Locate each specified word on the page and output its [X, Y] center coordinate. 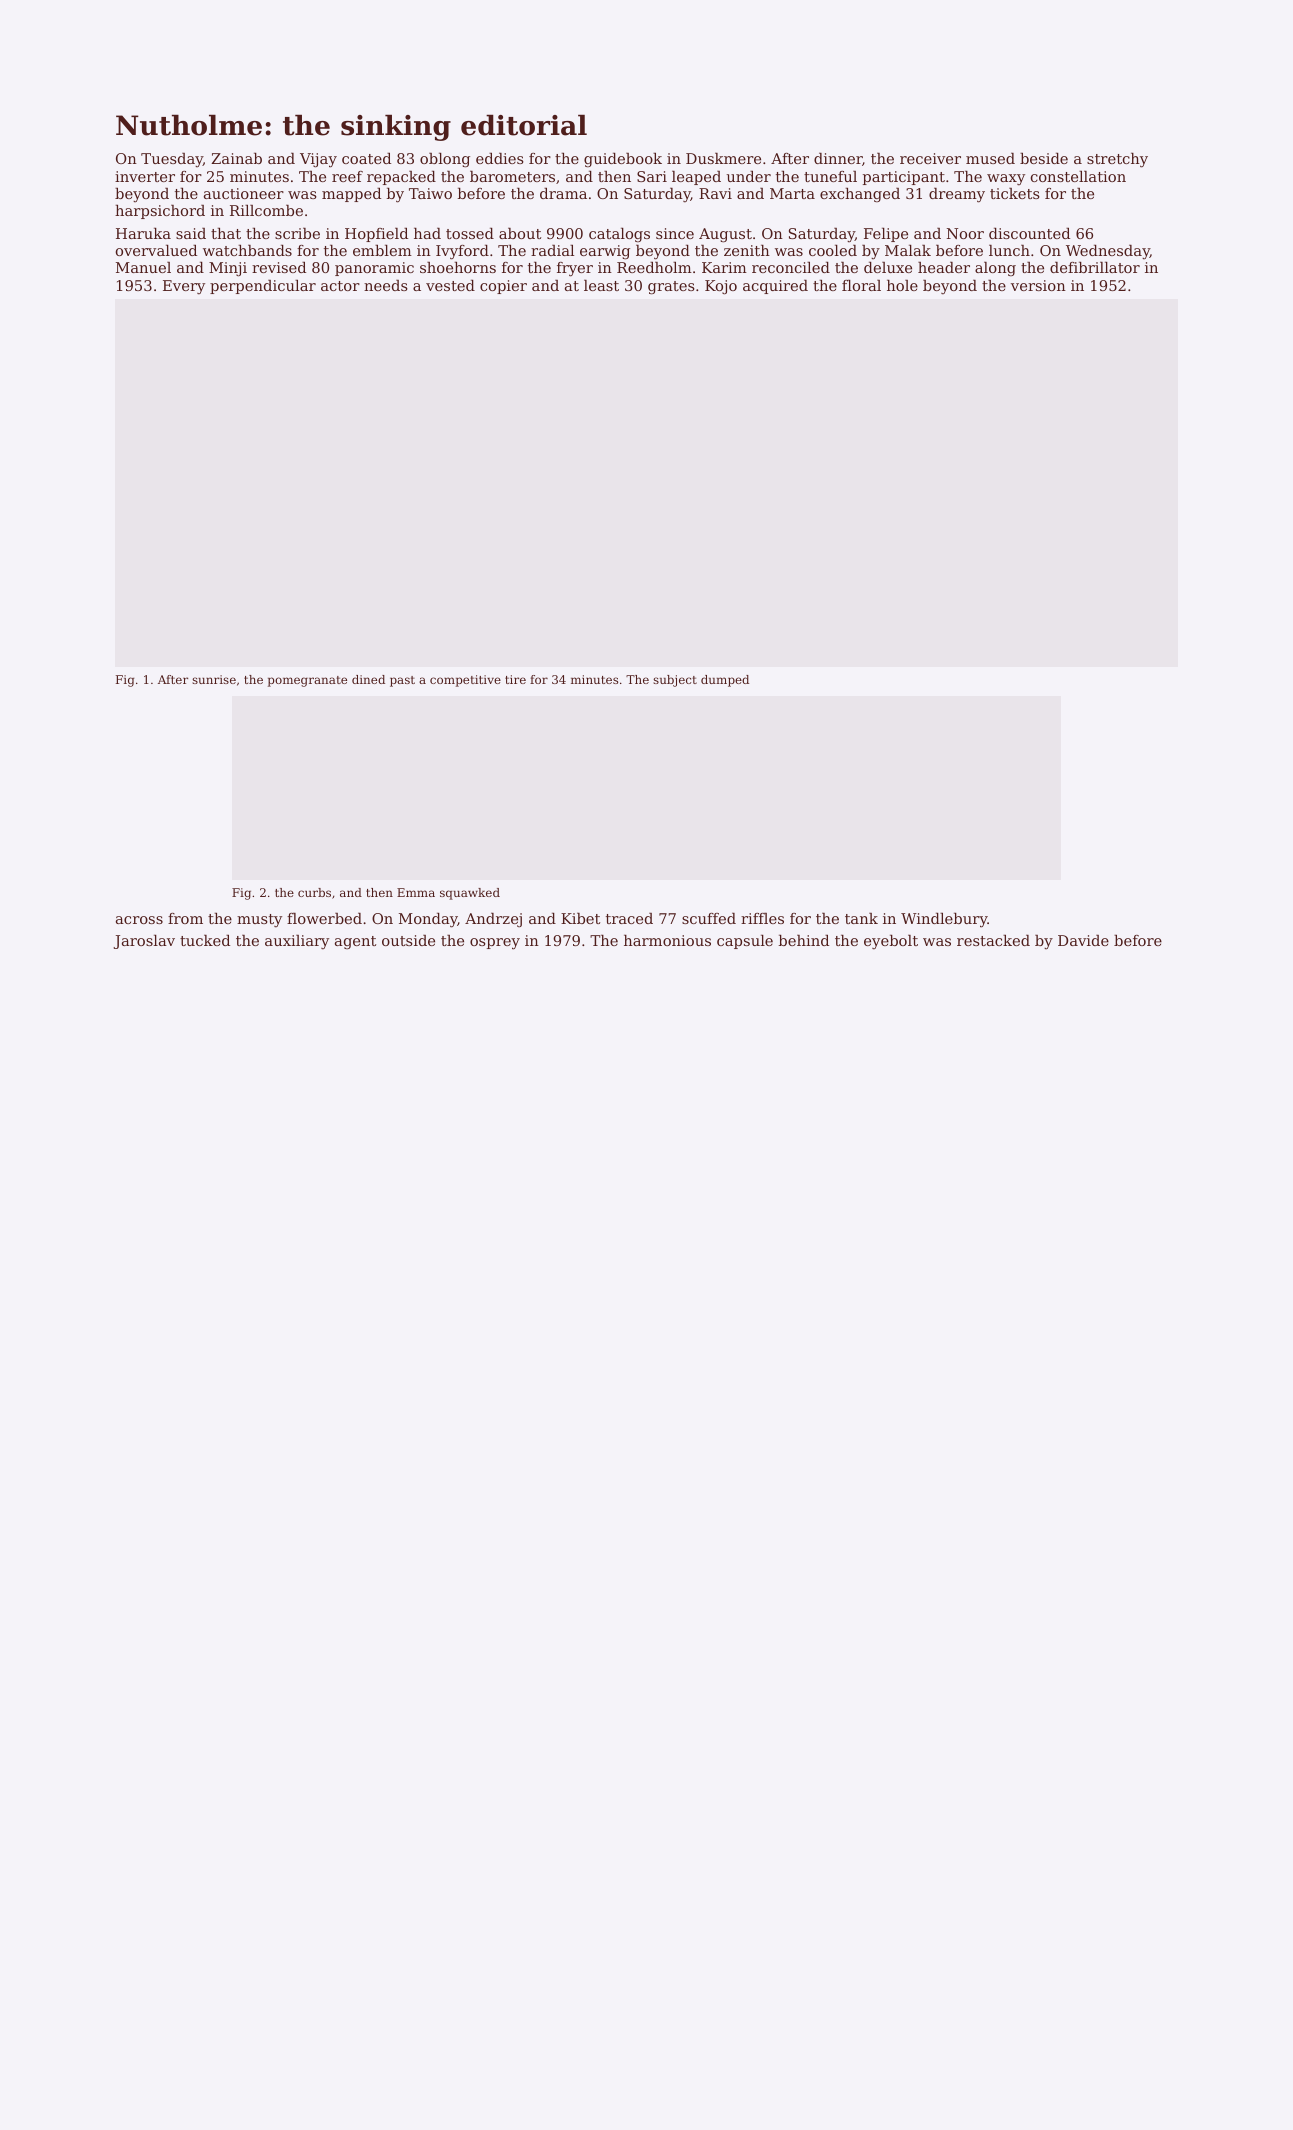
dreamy [957, 195]
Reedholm [654, 267]
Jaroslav [144, 942]
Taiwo [430, 193]
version [1038, 285]
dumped [725, 681]
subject [675, 681]
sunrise [214, 679]
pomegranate [307, 681]
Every [184, 287]
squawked [470, 894]
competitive [465, 681]
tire [515, 679]
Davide [1083, 940]
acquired [775, 287]
